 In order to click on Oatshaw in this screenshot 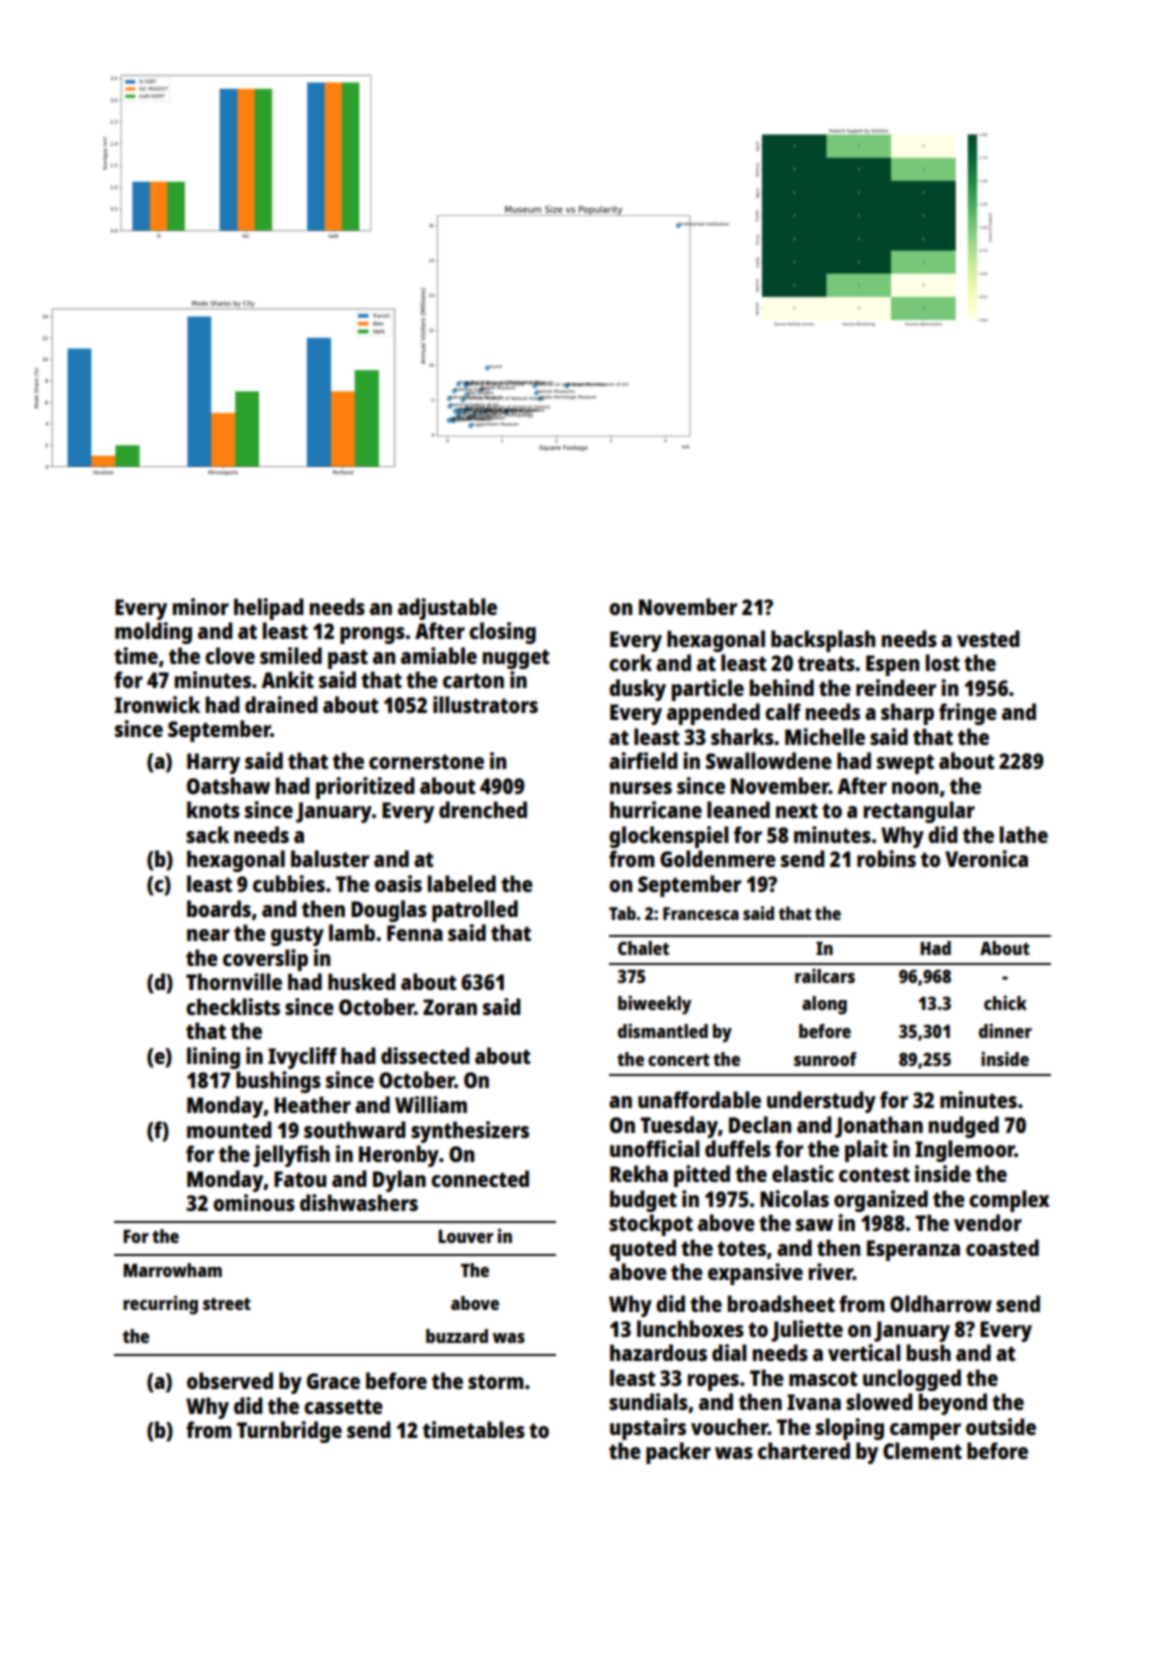, I will do `click(228, 785)`.
